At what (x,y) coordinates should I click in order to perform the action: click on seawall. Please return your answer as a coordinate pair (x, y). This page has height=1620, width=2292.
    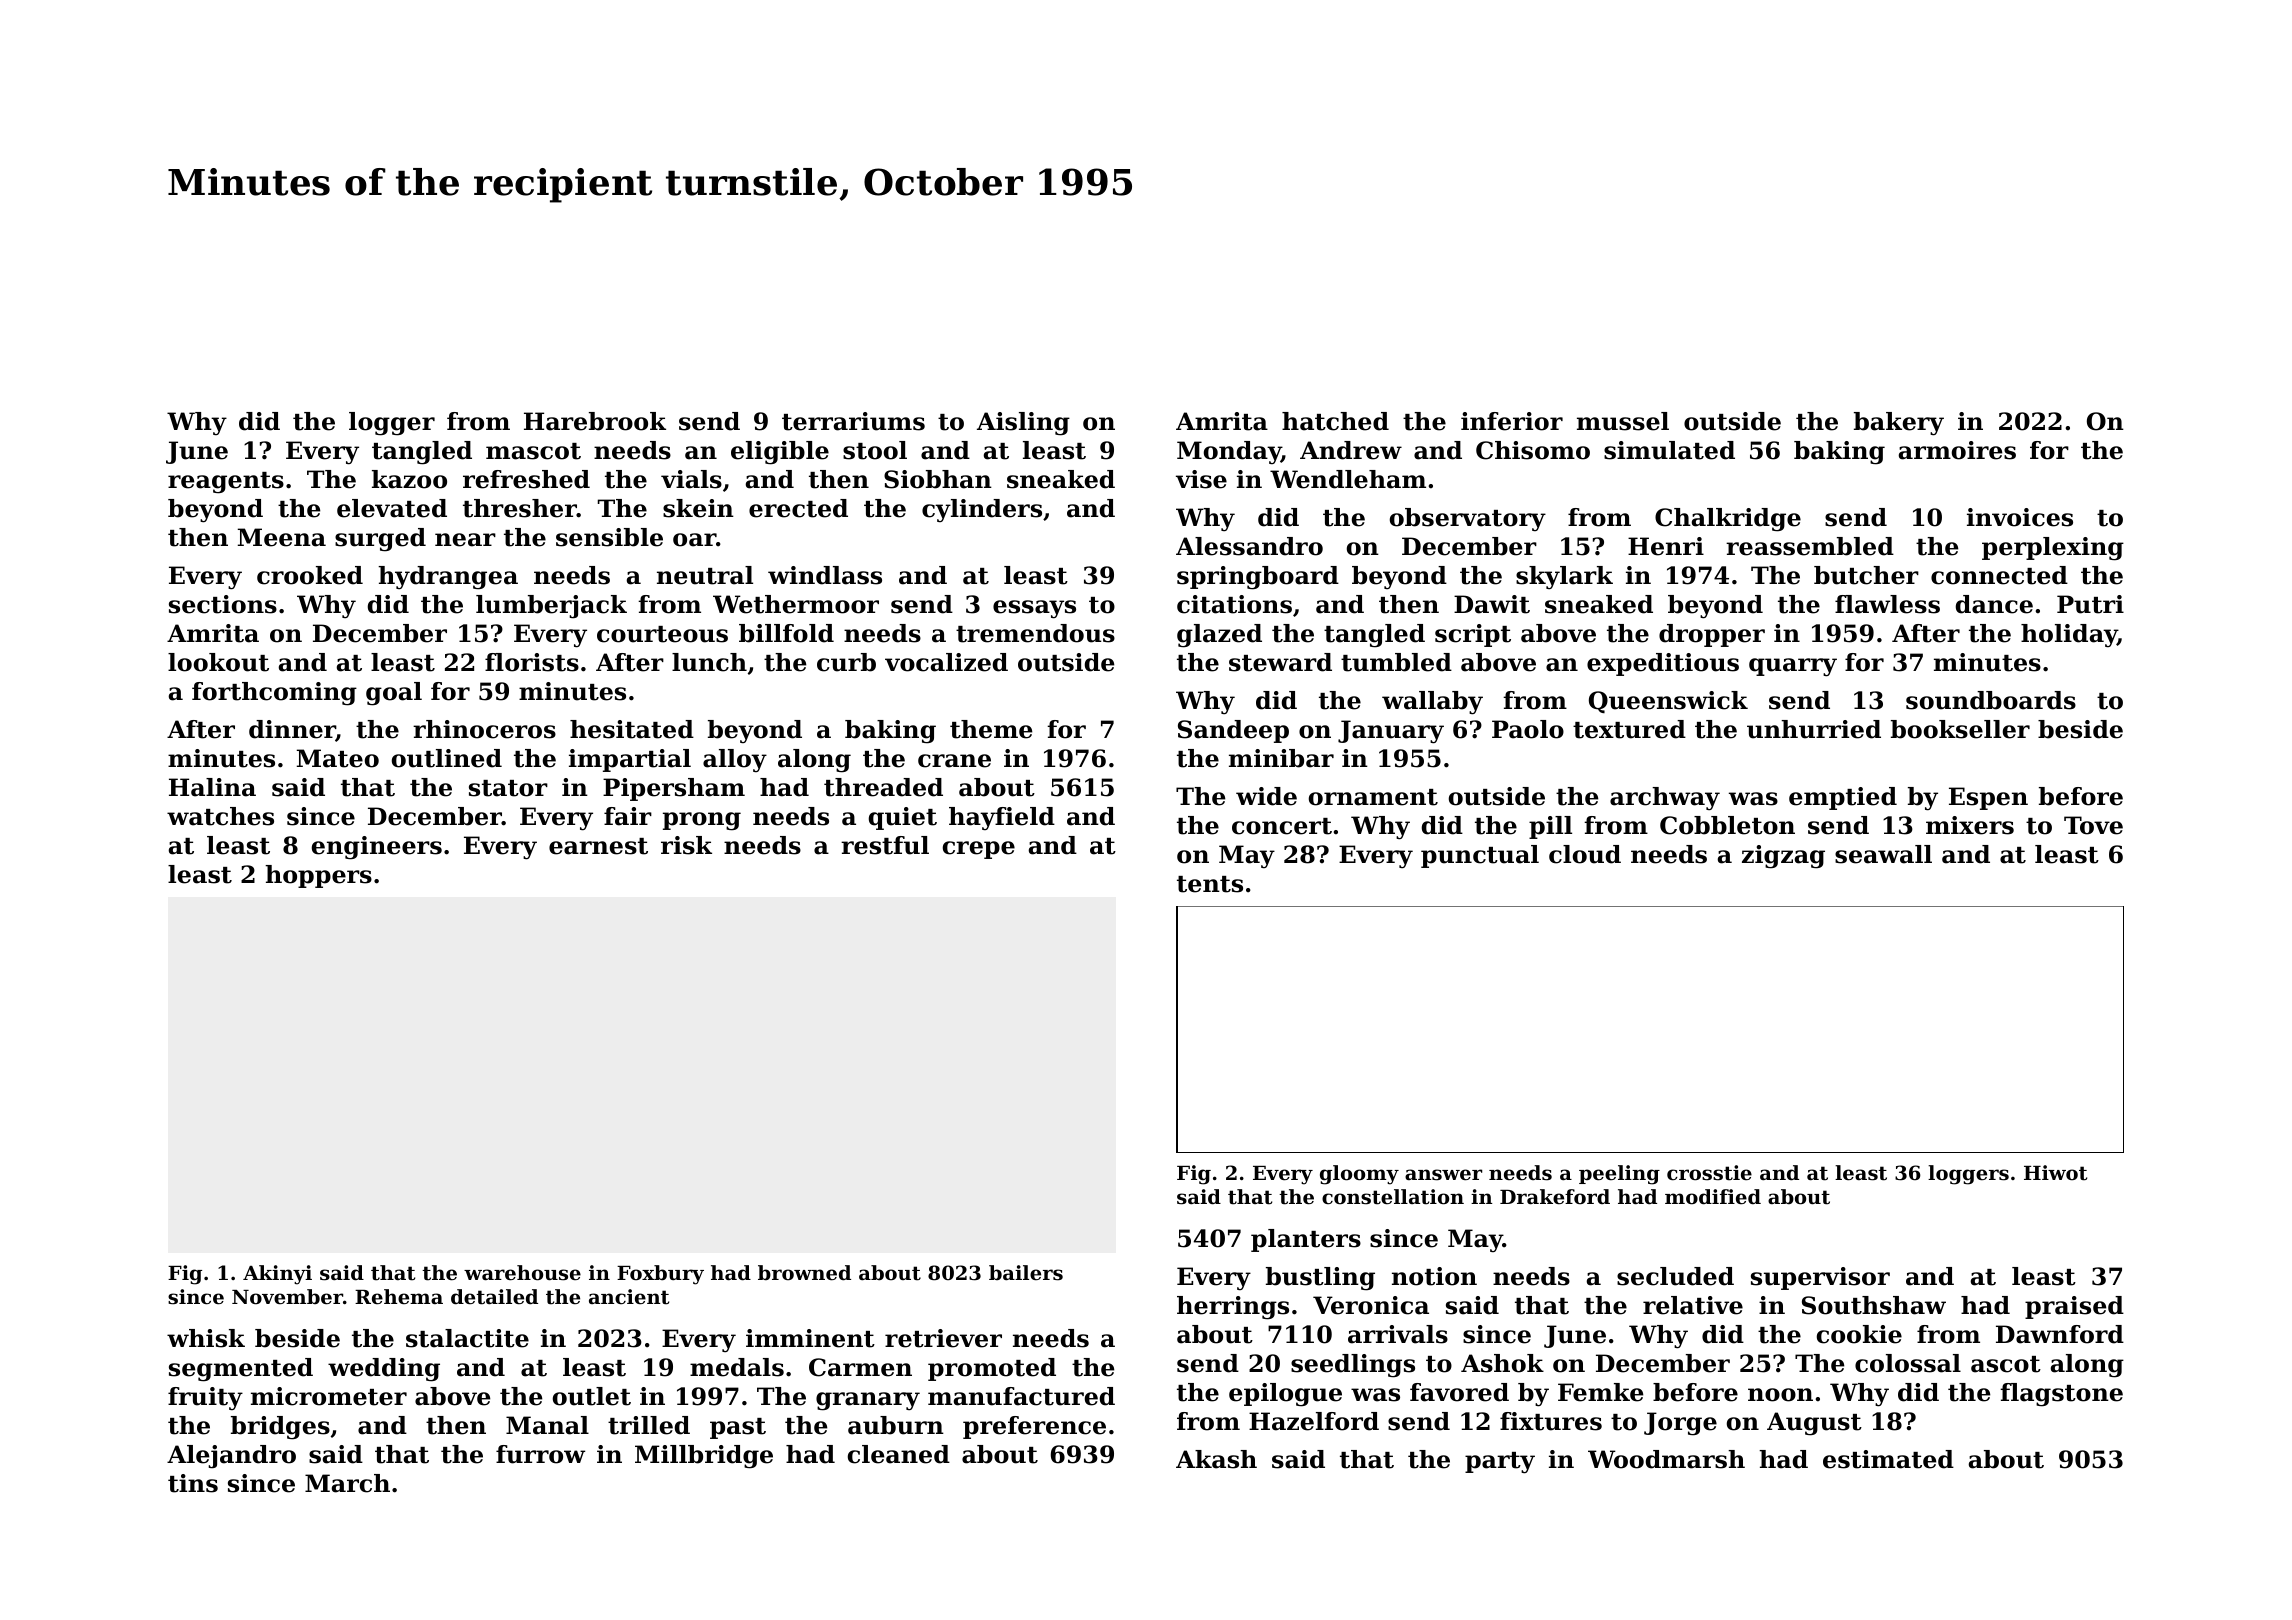
    Looking at the image, I should click on (1883, 854).
